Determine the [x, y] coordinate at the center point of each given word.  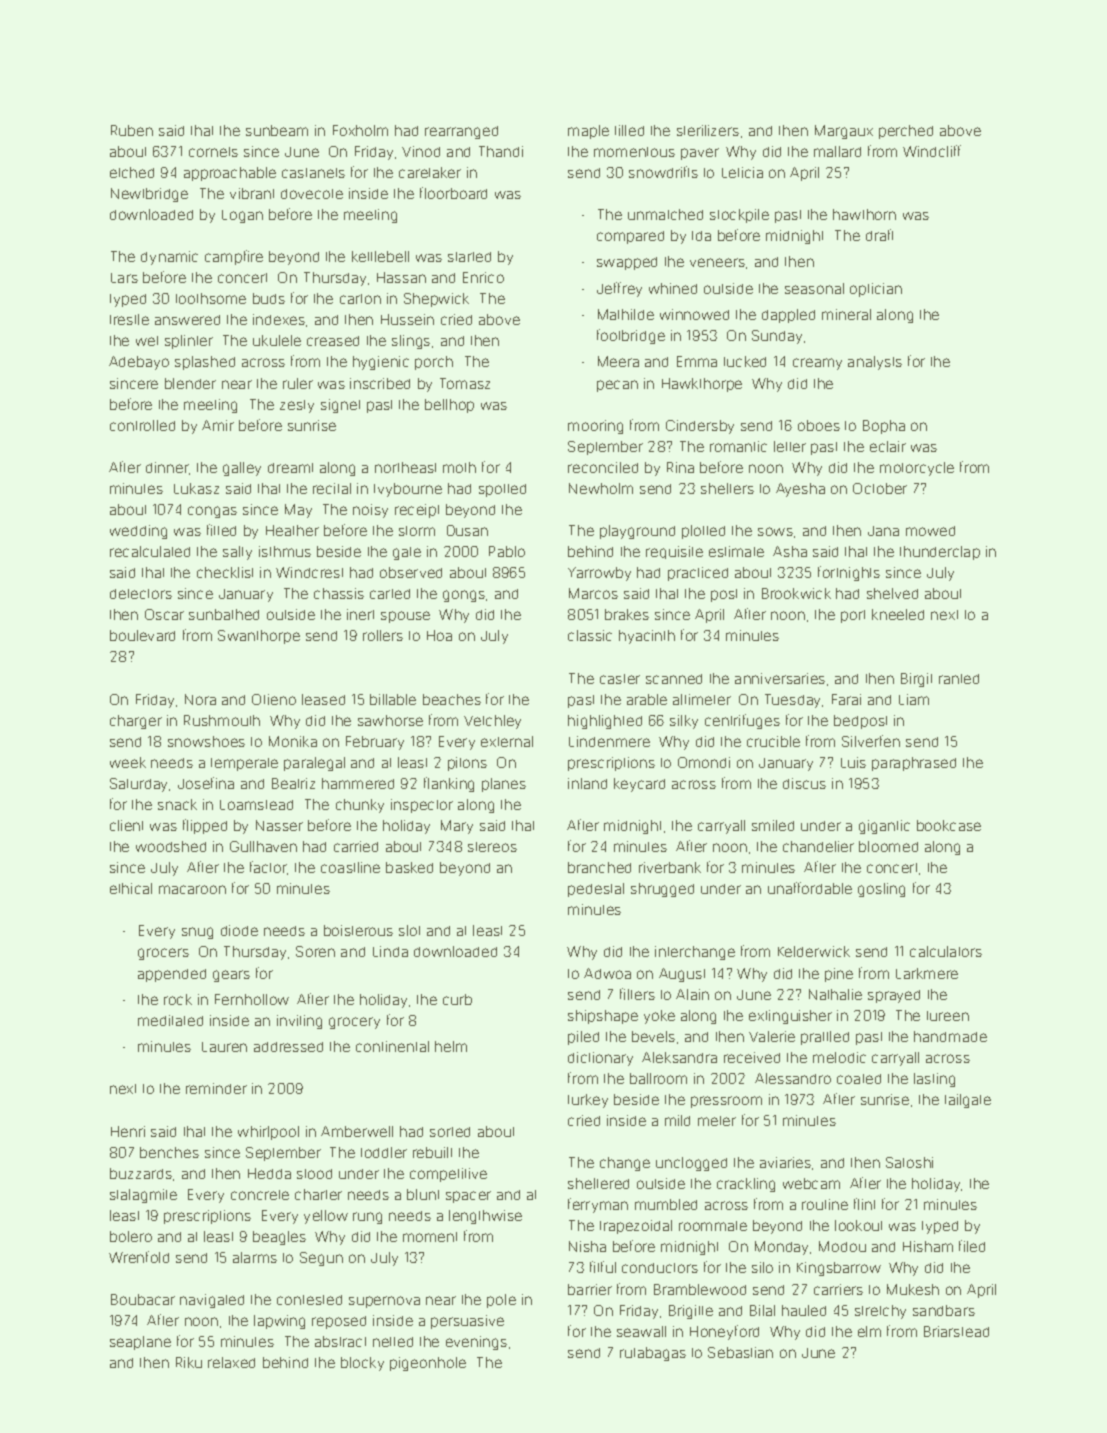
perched [906, 132]
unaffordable [810, 888]
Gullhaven [263, 846]
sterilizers [708, 130]
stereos [492, 847]
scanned [674, 679]
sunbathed [224, 614]
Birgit [916, 680]
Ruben [132, 130]
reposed [339, 1322]
